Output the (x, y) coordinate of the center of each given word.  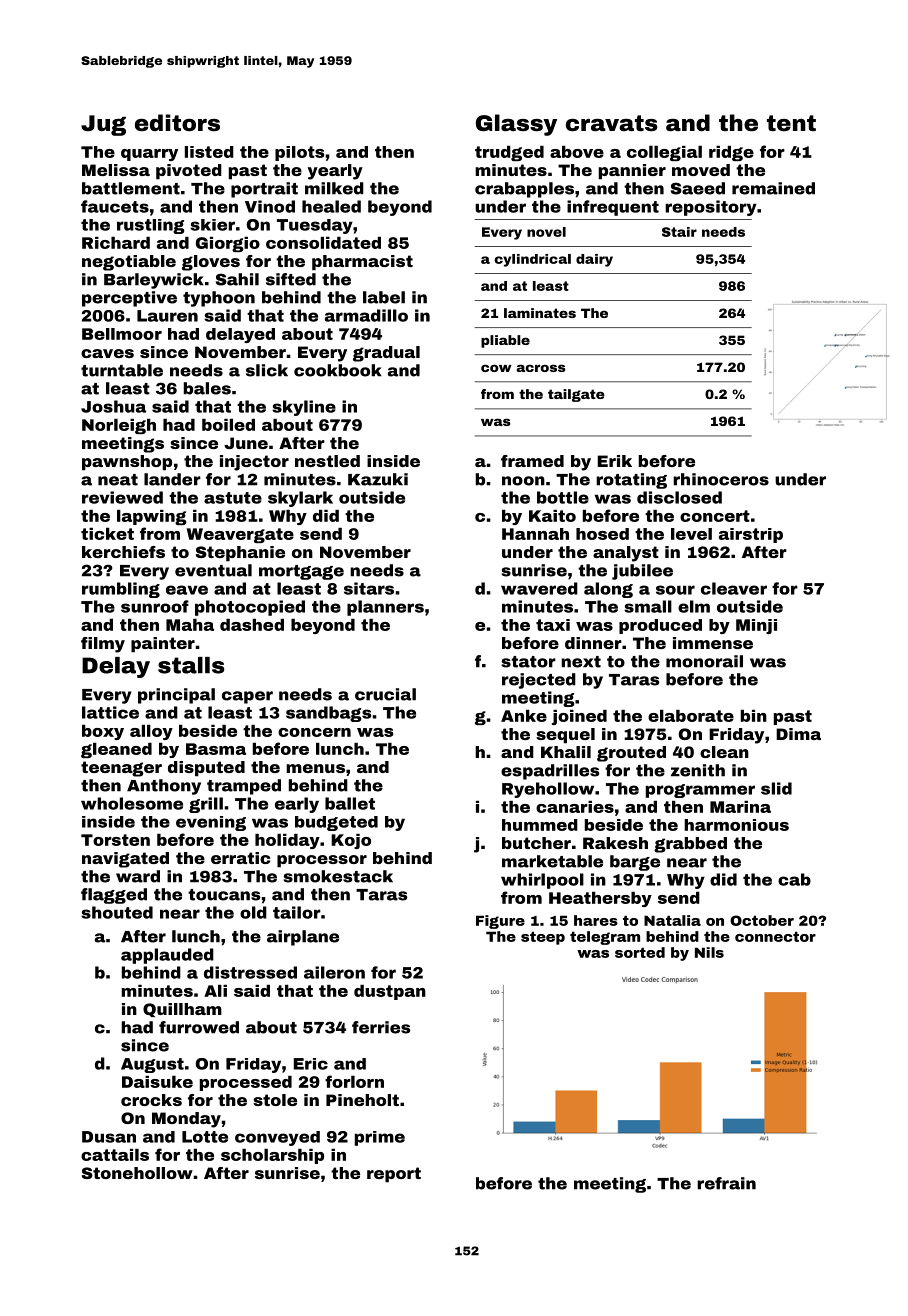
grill (206, 805)
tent (791, 123)
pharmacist (362, 263)
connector (775, 936)
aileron (334, 972)
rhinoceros (721, 479)
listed (209, 152)
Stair (679, 232)
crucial (385, 694)
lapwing (152, 517)
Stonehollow (137, 1173)
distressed (250, 972)
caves (107, 353)
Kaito (552, 516)
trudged (509, 153)
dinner (593, 643)
